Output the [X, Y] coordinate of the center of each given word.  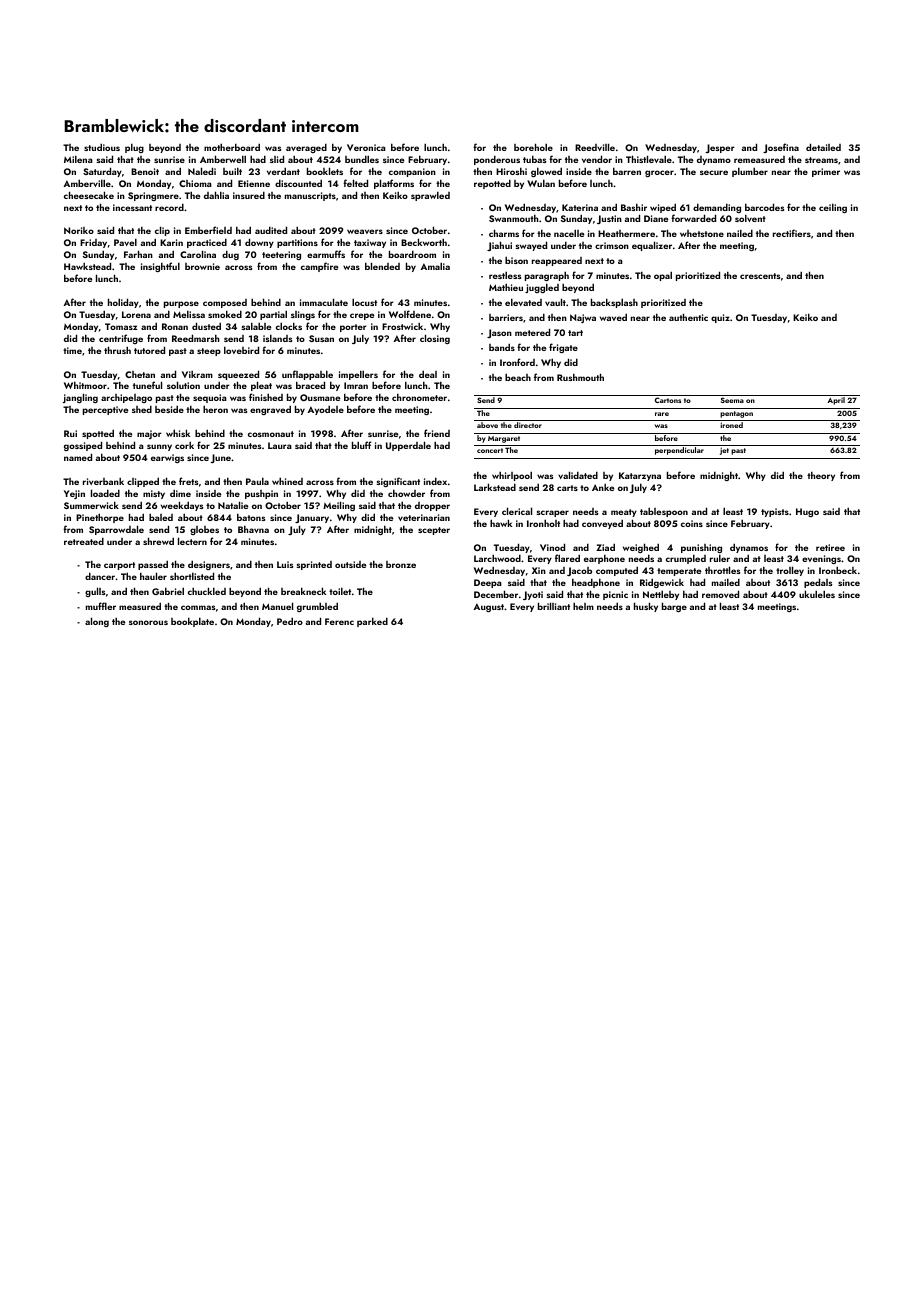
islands [277, 338]
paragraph [547, 276]
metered [532, 332]
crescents [760, 276]
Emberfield [208, 230]
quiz [720, 318]
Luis [285, 564]
